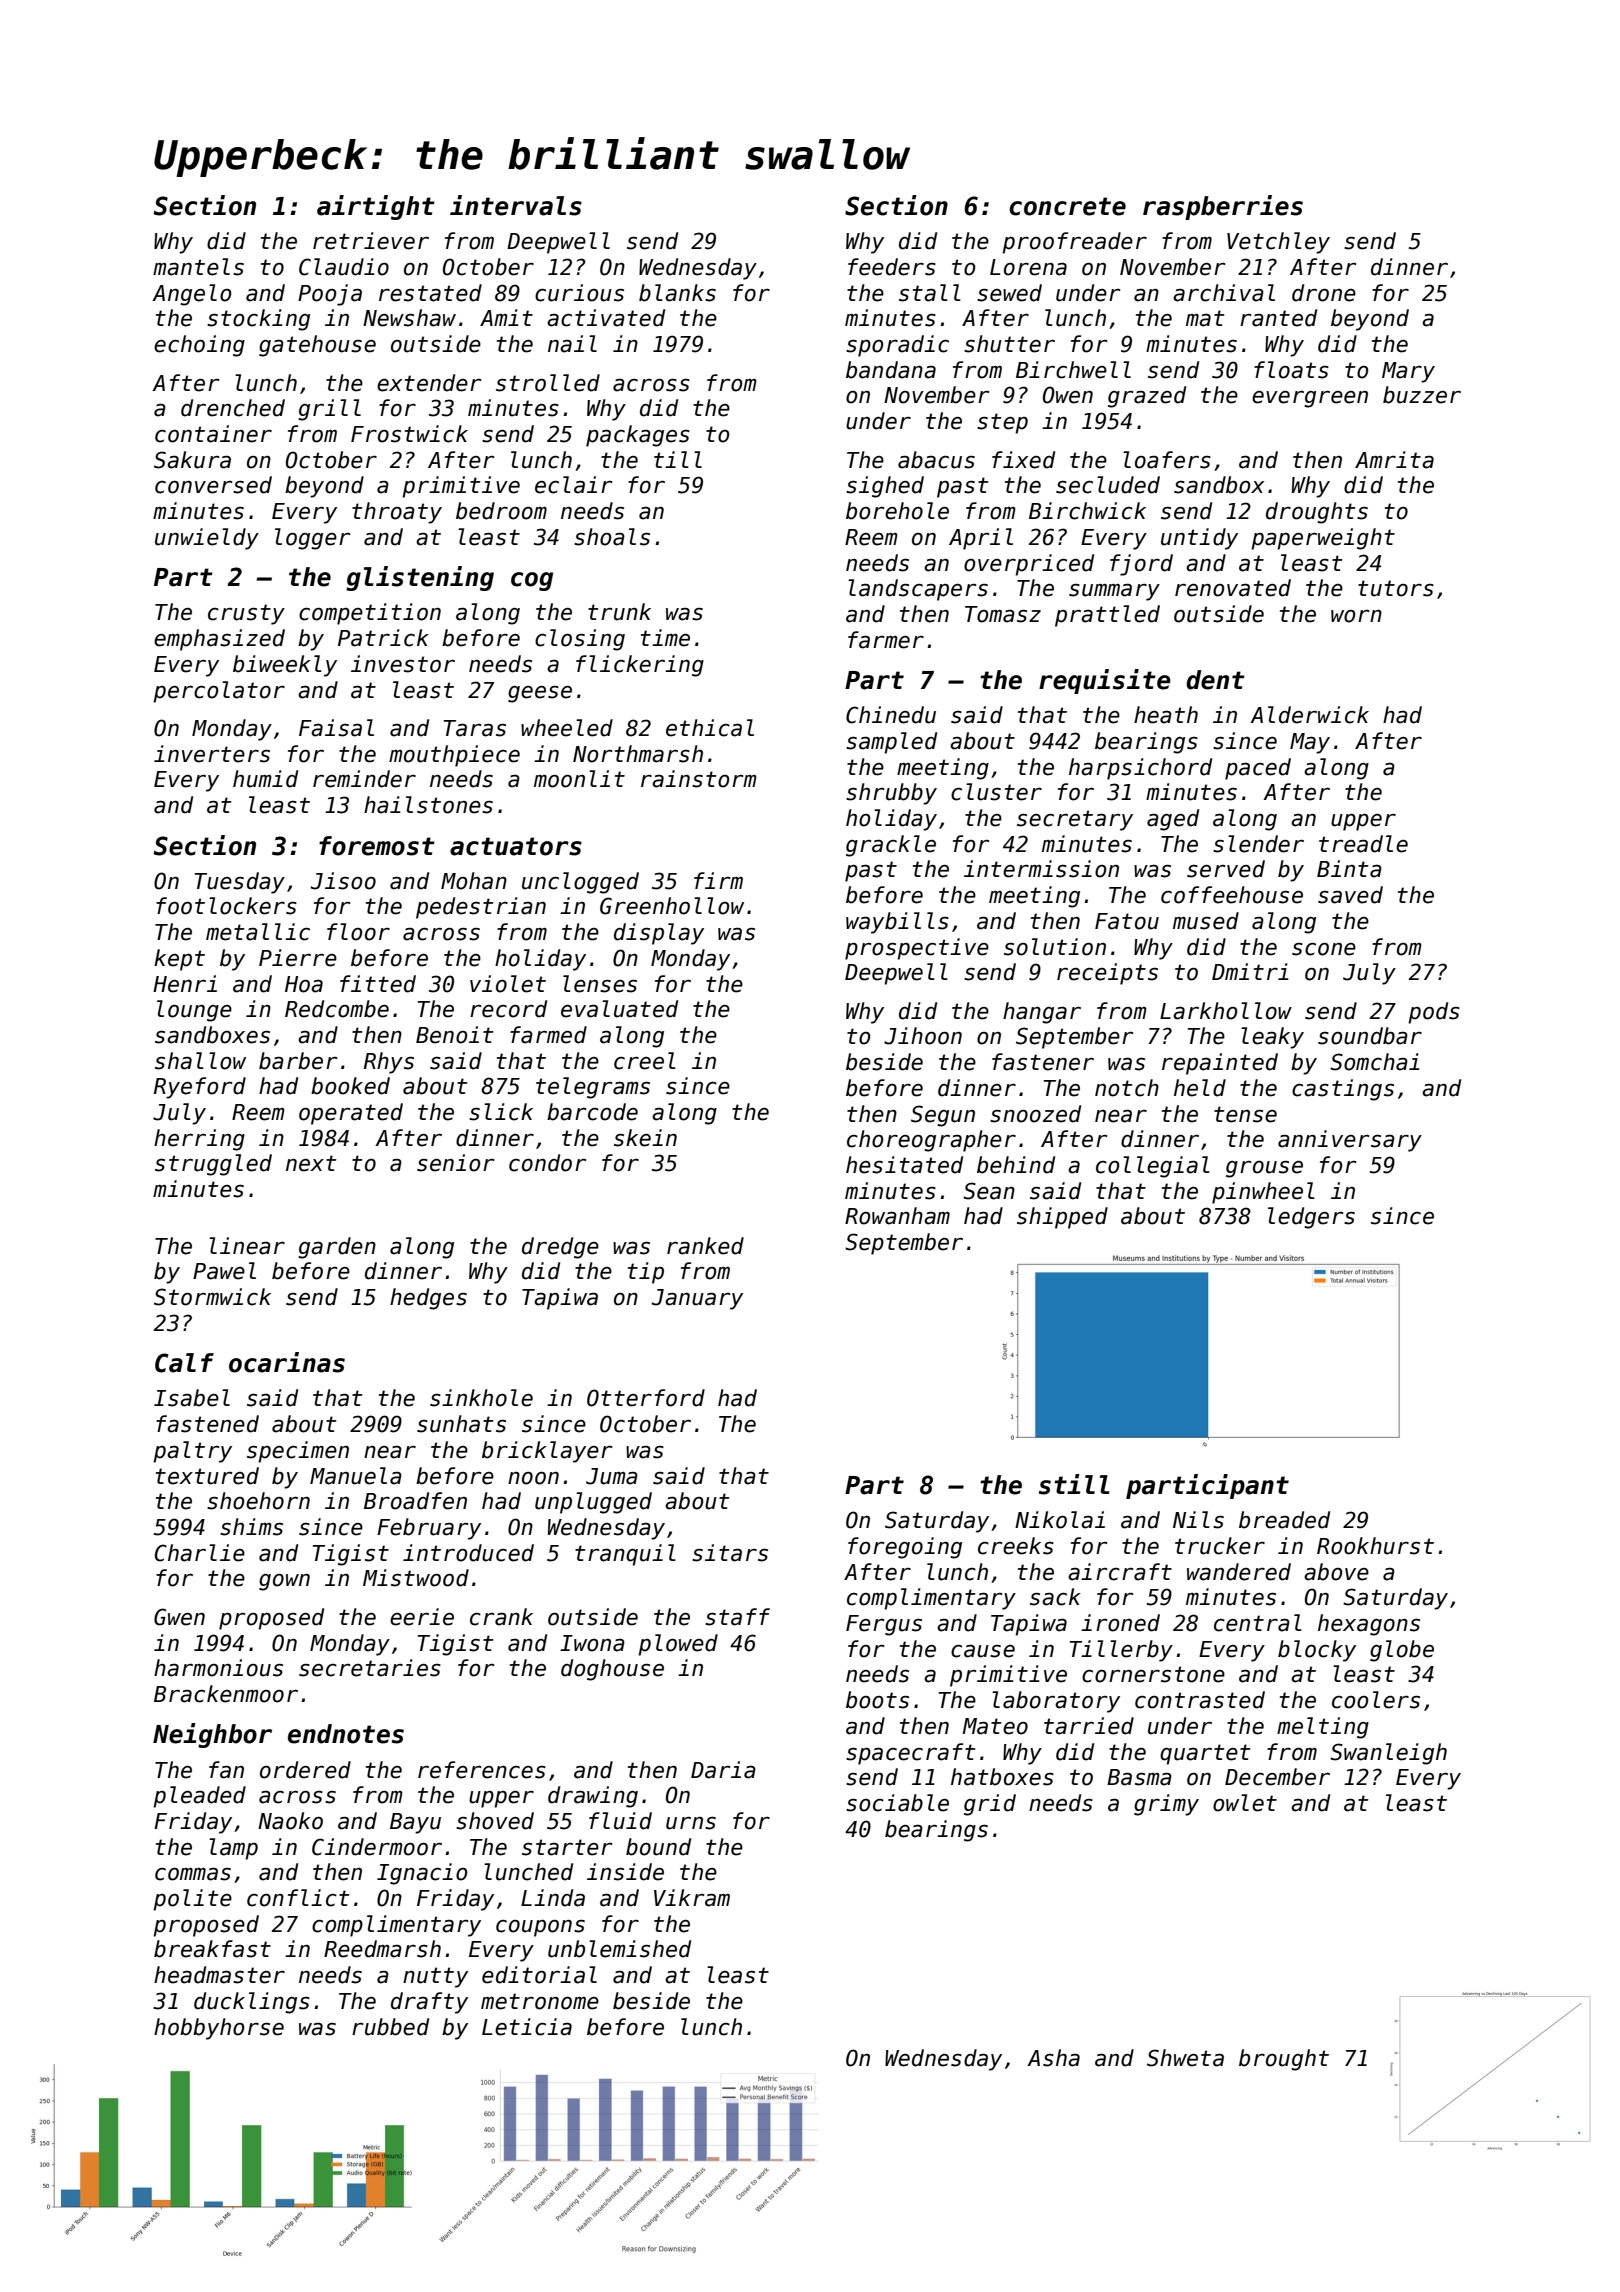 This screenshot has height=2292, width=1620. What do you see at coordinates (612, 537) in the screenshot?
I see `shoals` at bounding box center [612, 537].
